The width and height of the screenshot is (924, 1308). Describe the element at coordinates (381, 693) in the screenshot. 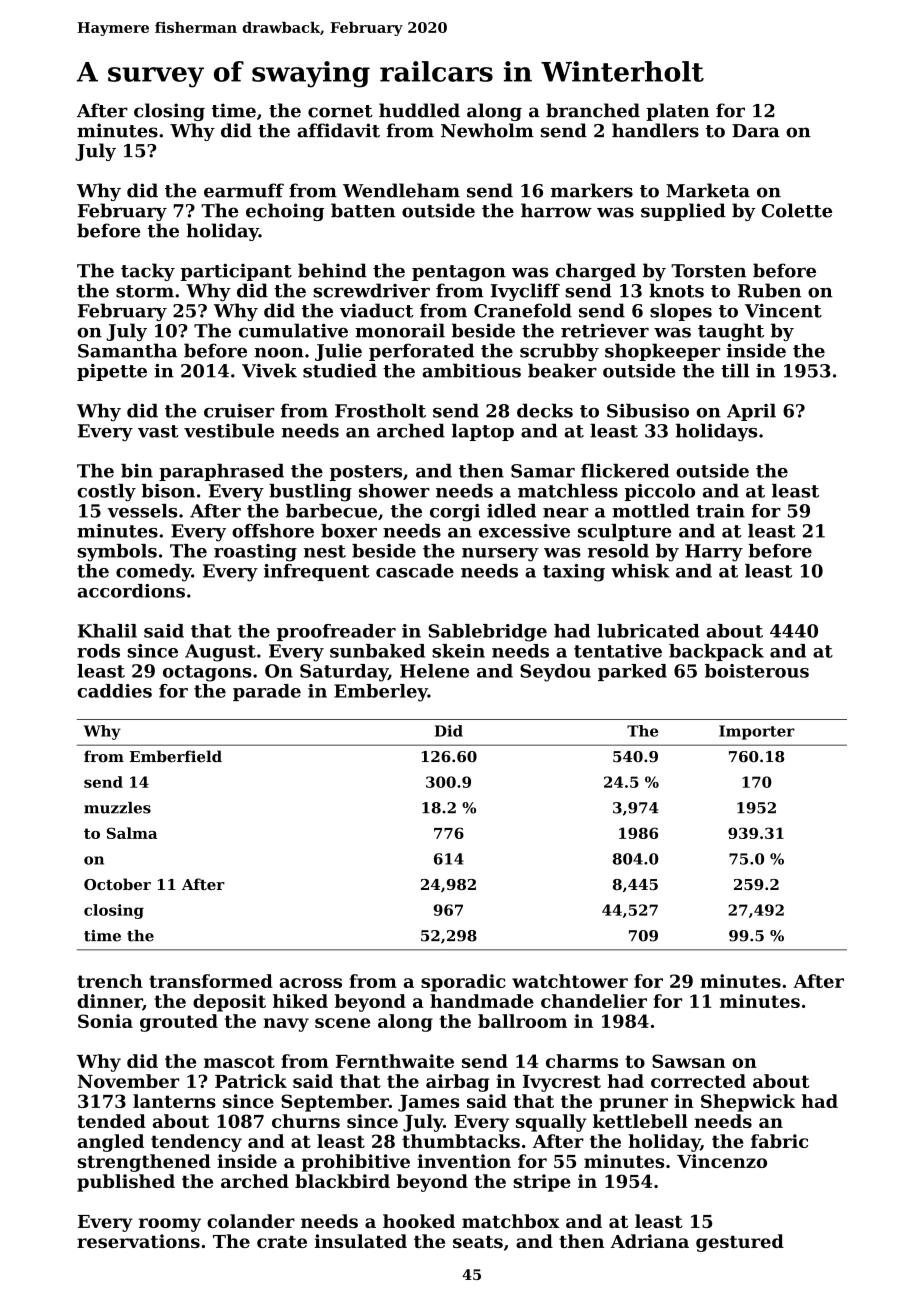

I see `Emberley` at that location.
